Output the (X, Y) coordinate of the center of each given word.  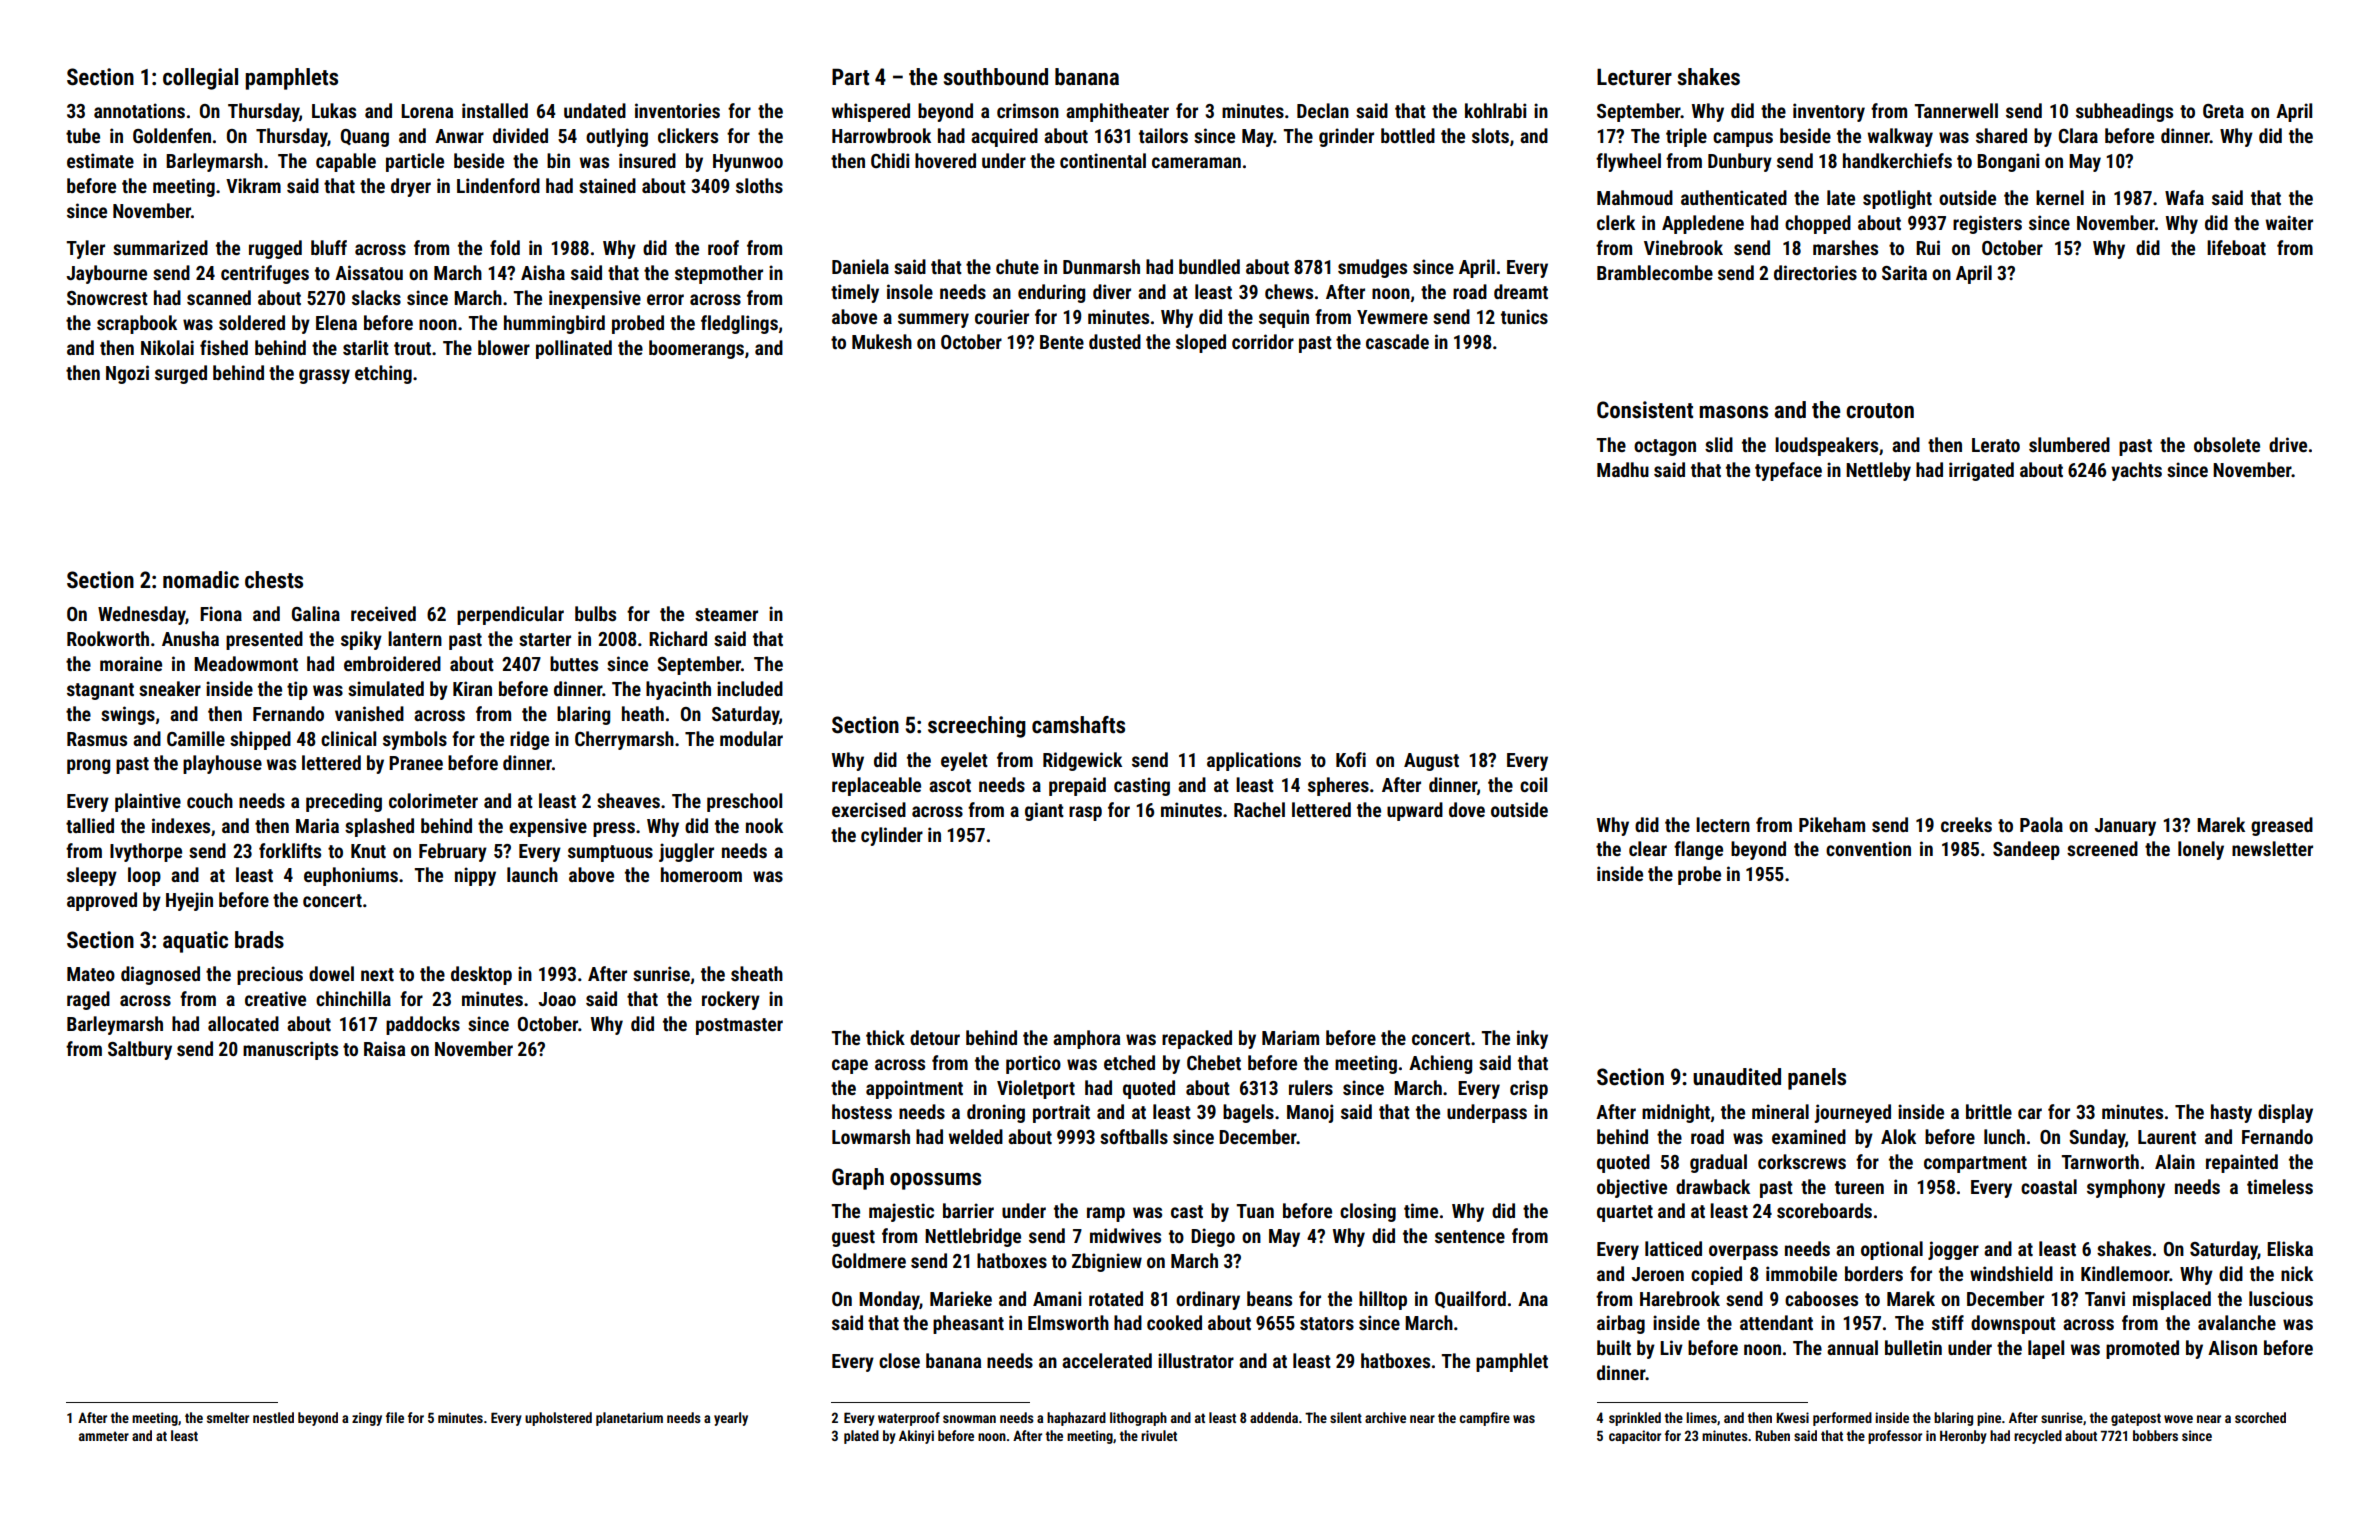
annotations (139, 110)
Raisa (384, 1048)
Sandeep (2026, 850)
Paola (2041, 824)
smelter (228, 1417)
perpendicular (510, 615)
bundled (1209, 266)
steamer (726, 614)
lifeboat (2236, 247)
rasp (1085, 813)
